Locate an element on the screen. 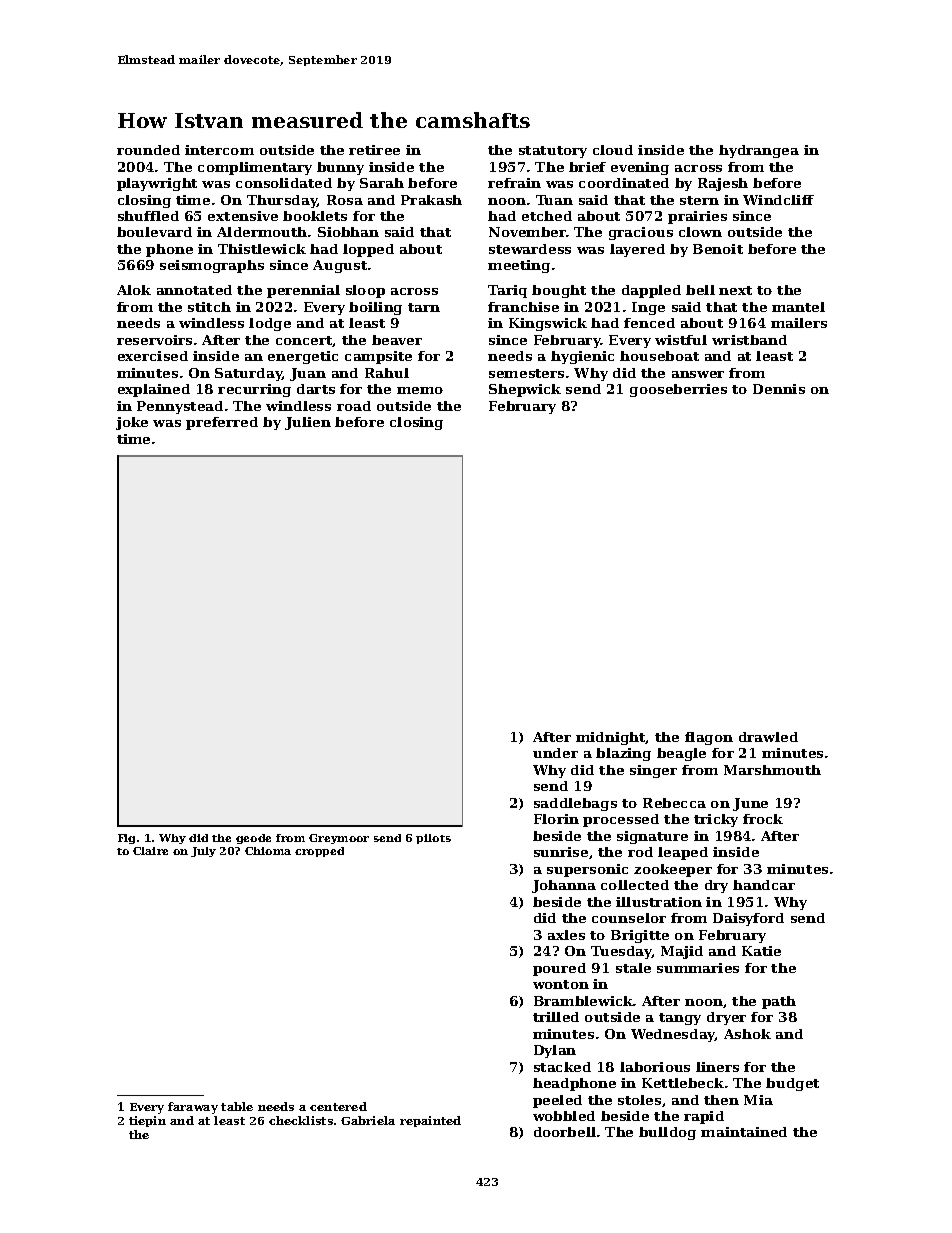  preferred is located at coordinates (222, 423).
